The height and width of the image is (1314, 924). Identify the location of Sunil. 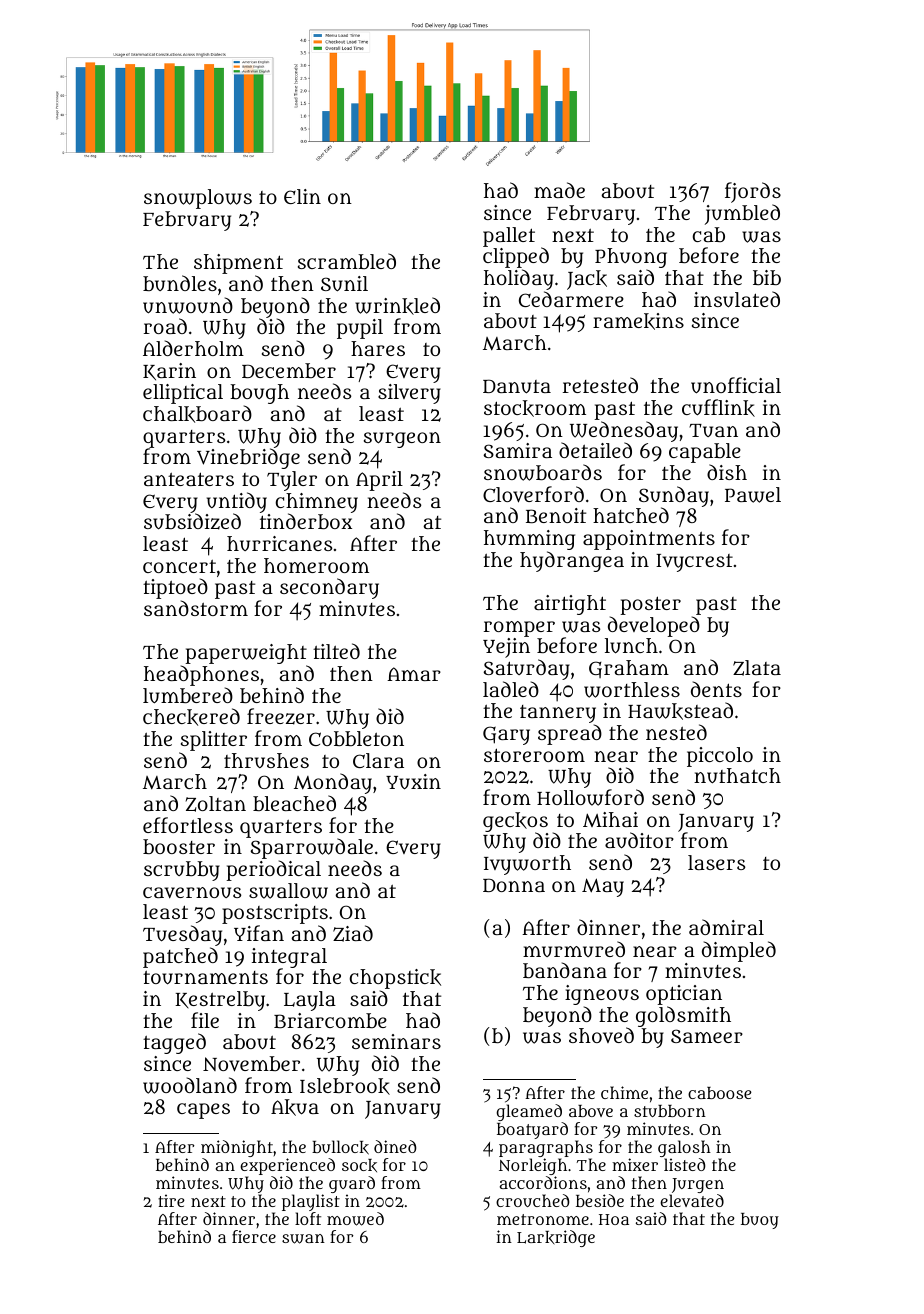
(344, 284).
